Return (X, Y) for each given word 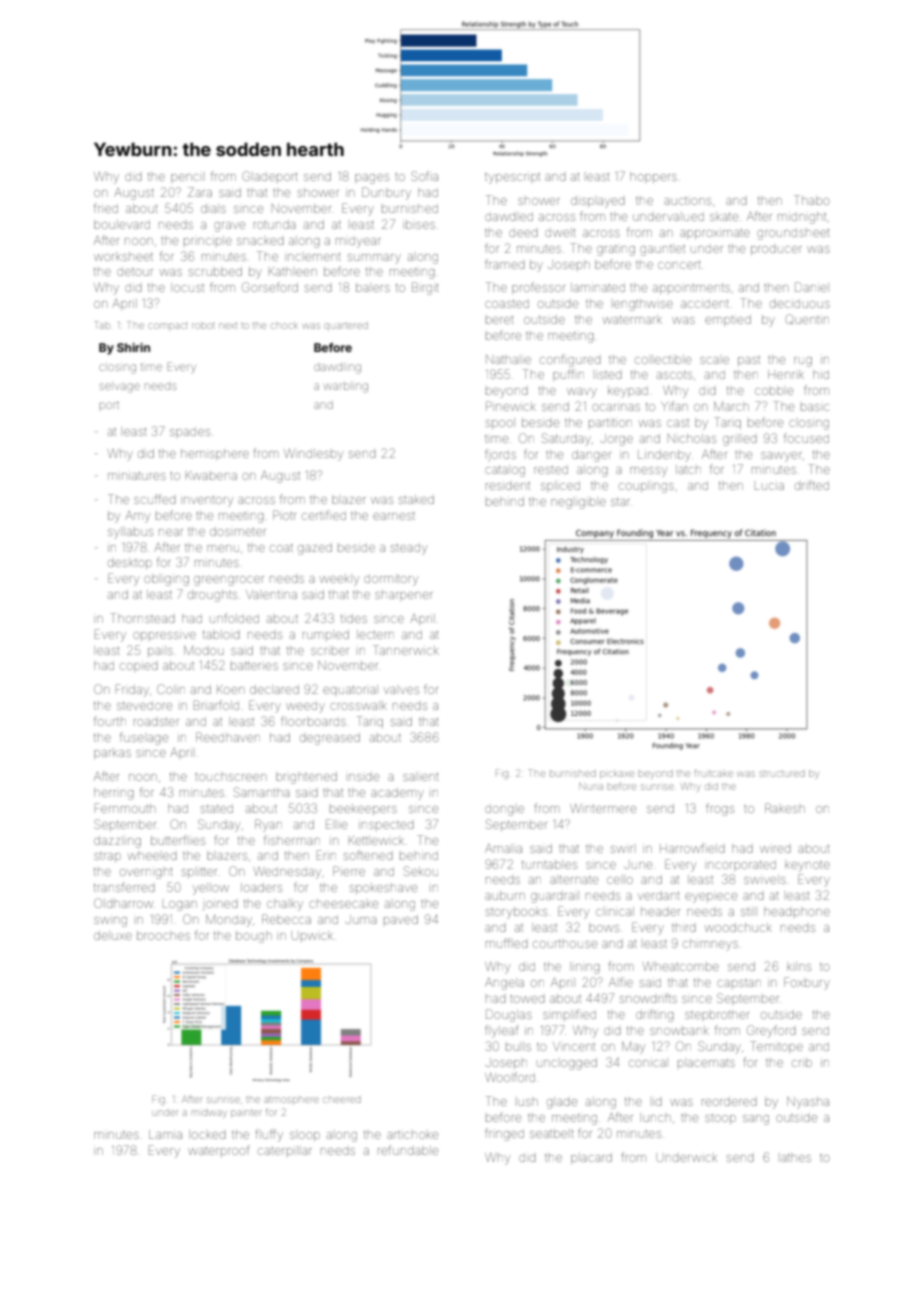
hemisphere (215, 454)
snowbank (679, 1030)
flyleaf (502, 1031)
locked (207, 1134)
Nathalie (508, 359)
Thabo (811, 200)
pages (372, 179)
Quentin (807, 319)
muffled (507, 943)
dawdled (509, 217)
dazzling (117, 842)
